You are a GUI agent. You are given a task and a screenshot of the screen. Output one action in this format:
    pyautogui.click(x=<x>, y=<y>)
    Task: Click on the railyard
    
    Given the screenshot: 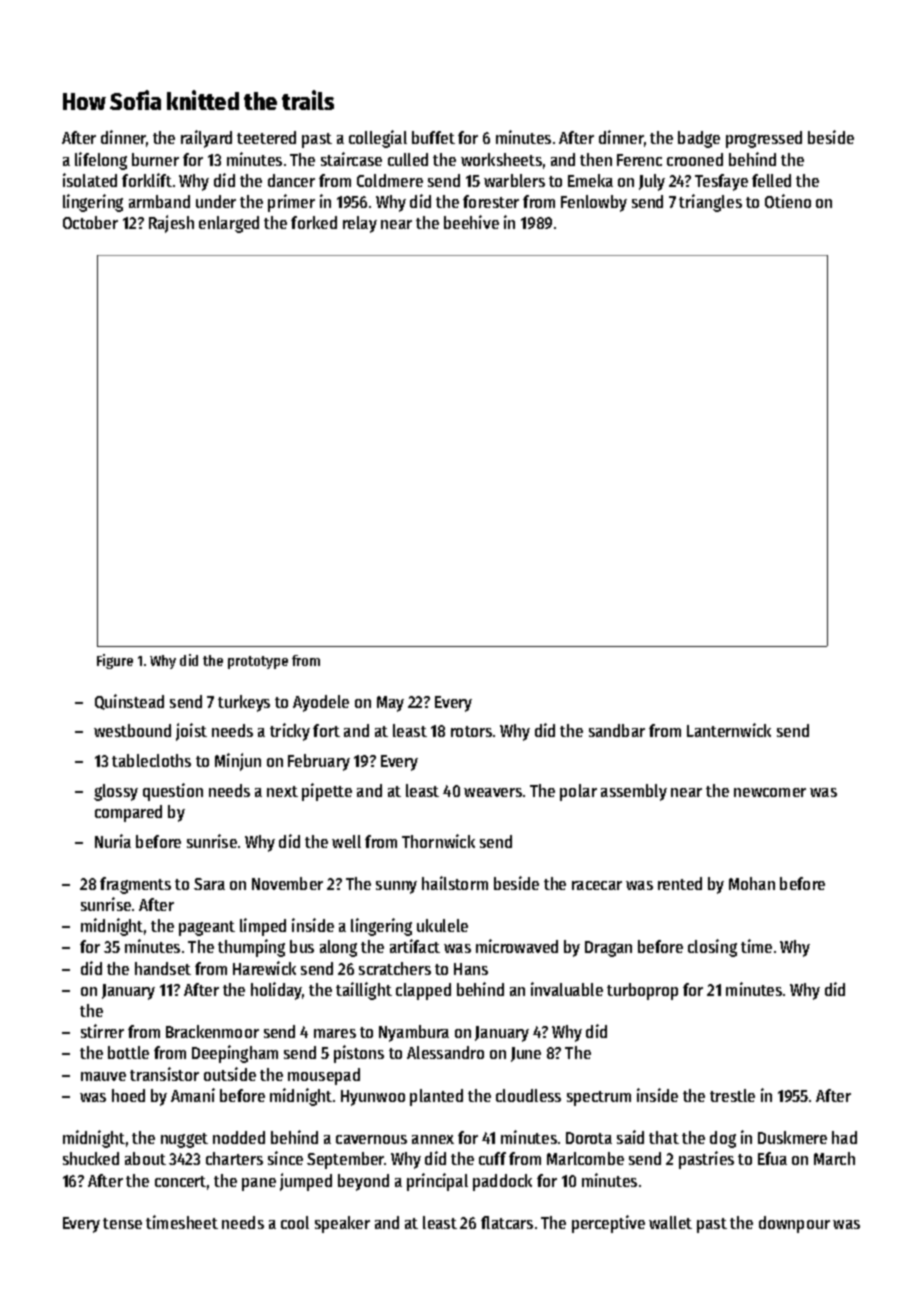 What is the action you would take?
    pyautogui.click(x=206, y=139)
